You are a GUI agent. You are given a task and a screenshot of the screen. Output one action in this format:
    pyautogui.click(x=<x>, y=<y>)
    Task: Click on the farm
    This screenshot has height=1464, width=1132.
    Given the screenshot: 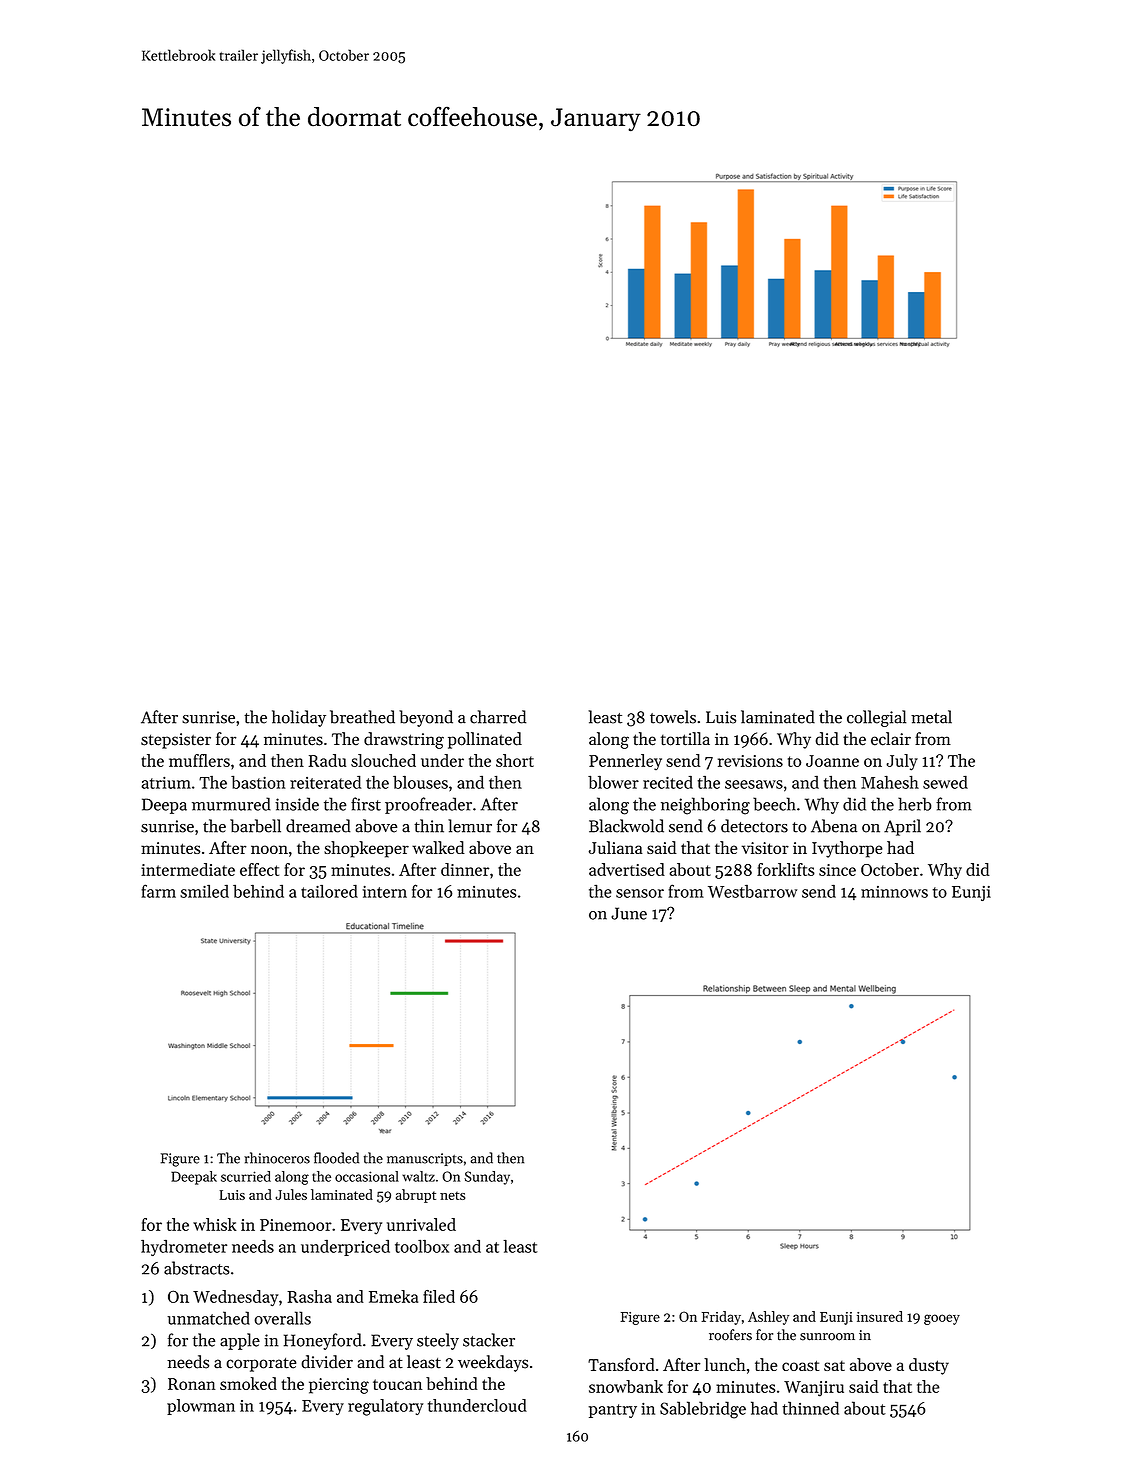 What is the action you would take?
    pyautogui.click(x=158, y=891)
